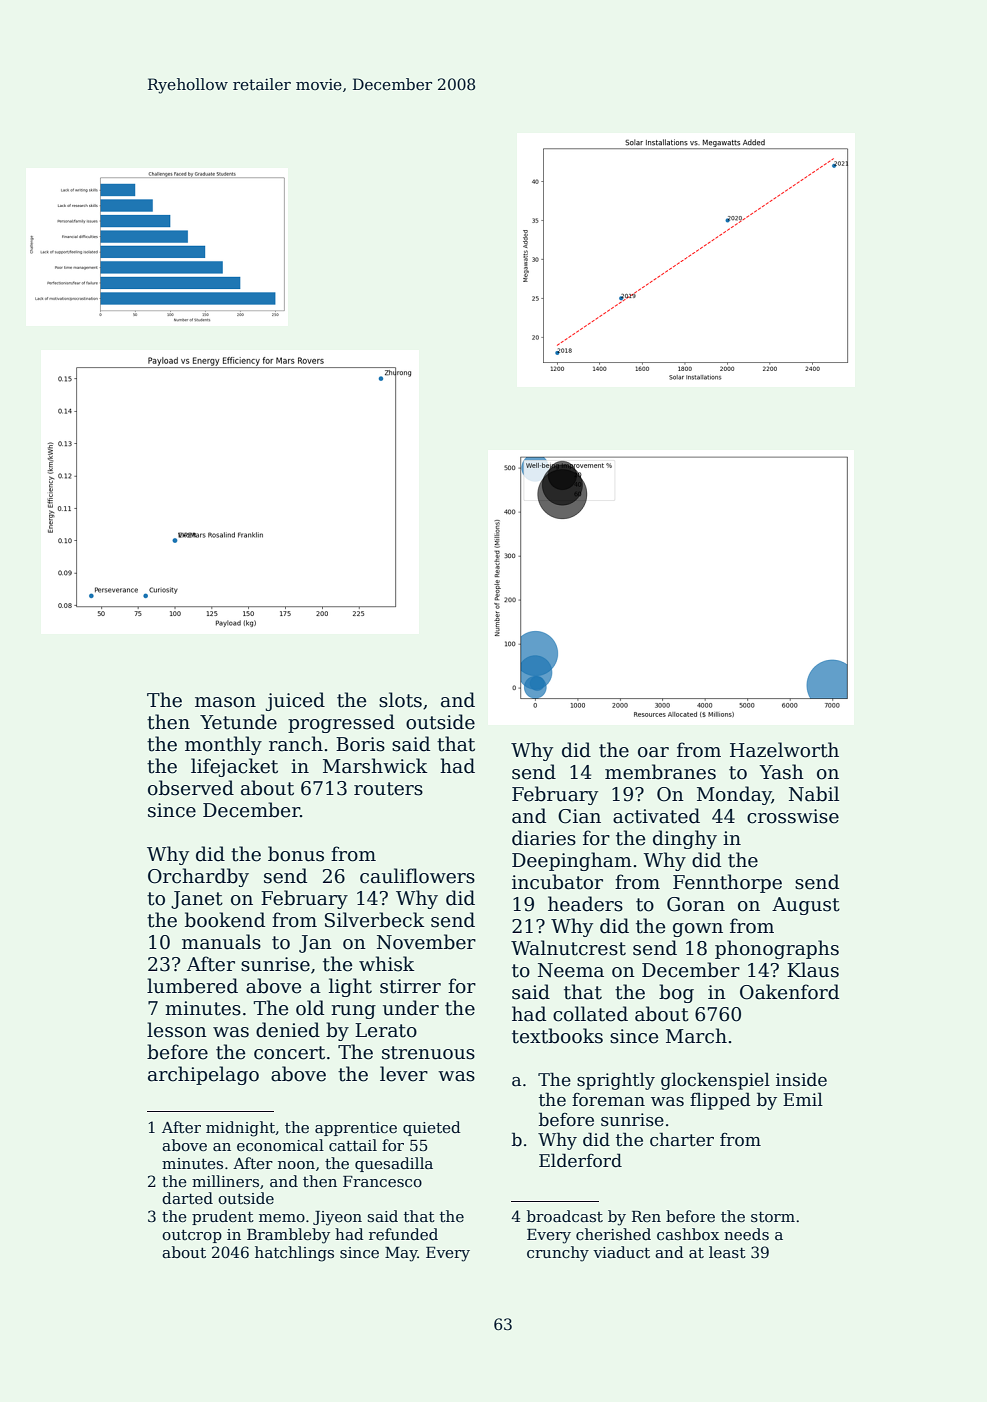 The height and width of the image is (1402, 987). I want to click on economical, so click(280, 1145).
